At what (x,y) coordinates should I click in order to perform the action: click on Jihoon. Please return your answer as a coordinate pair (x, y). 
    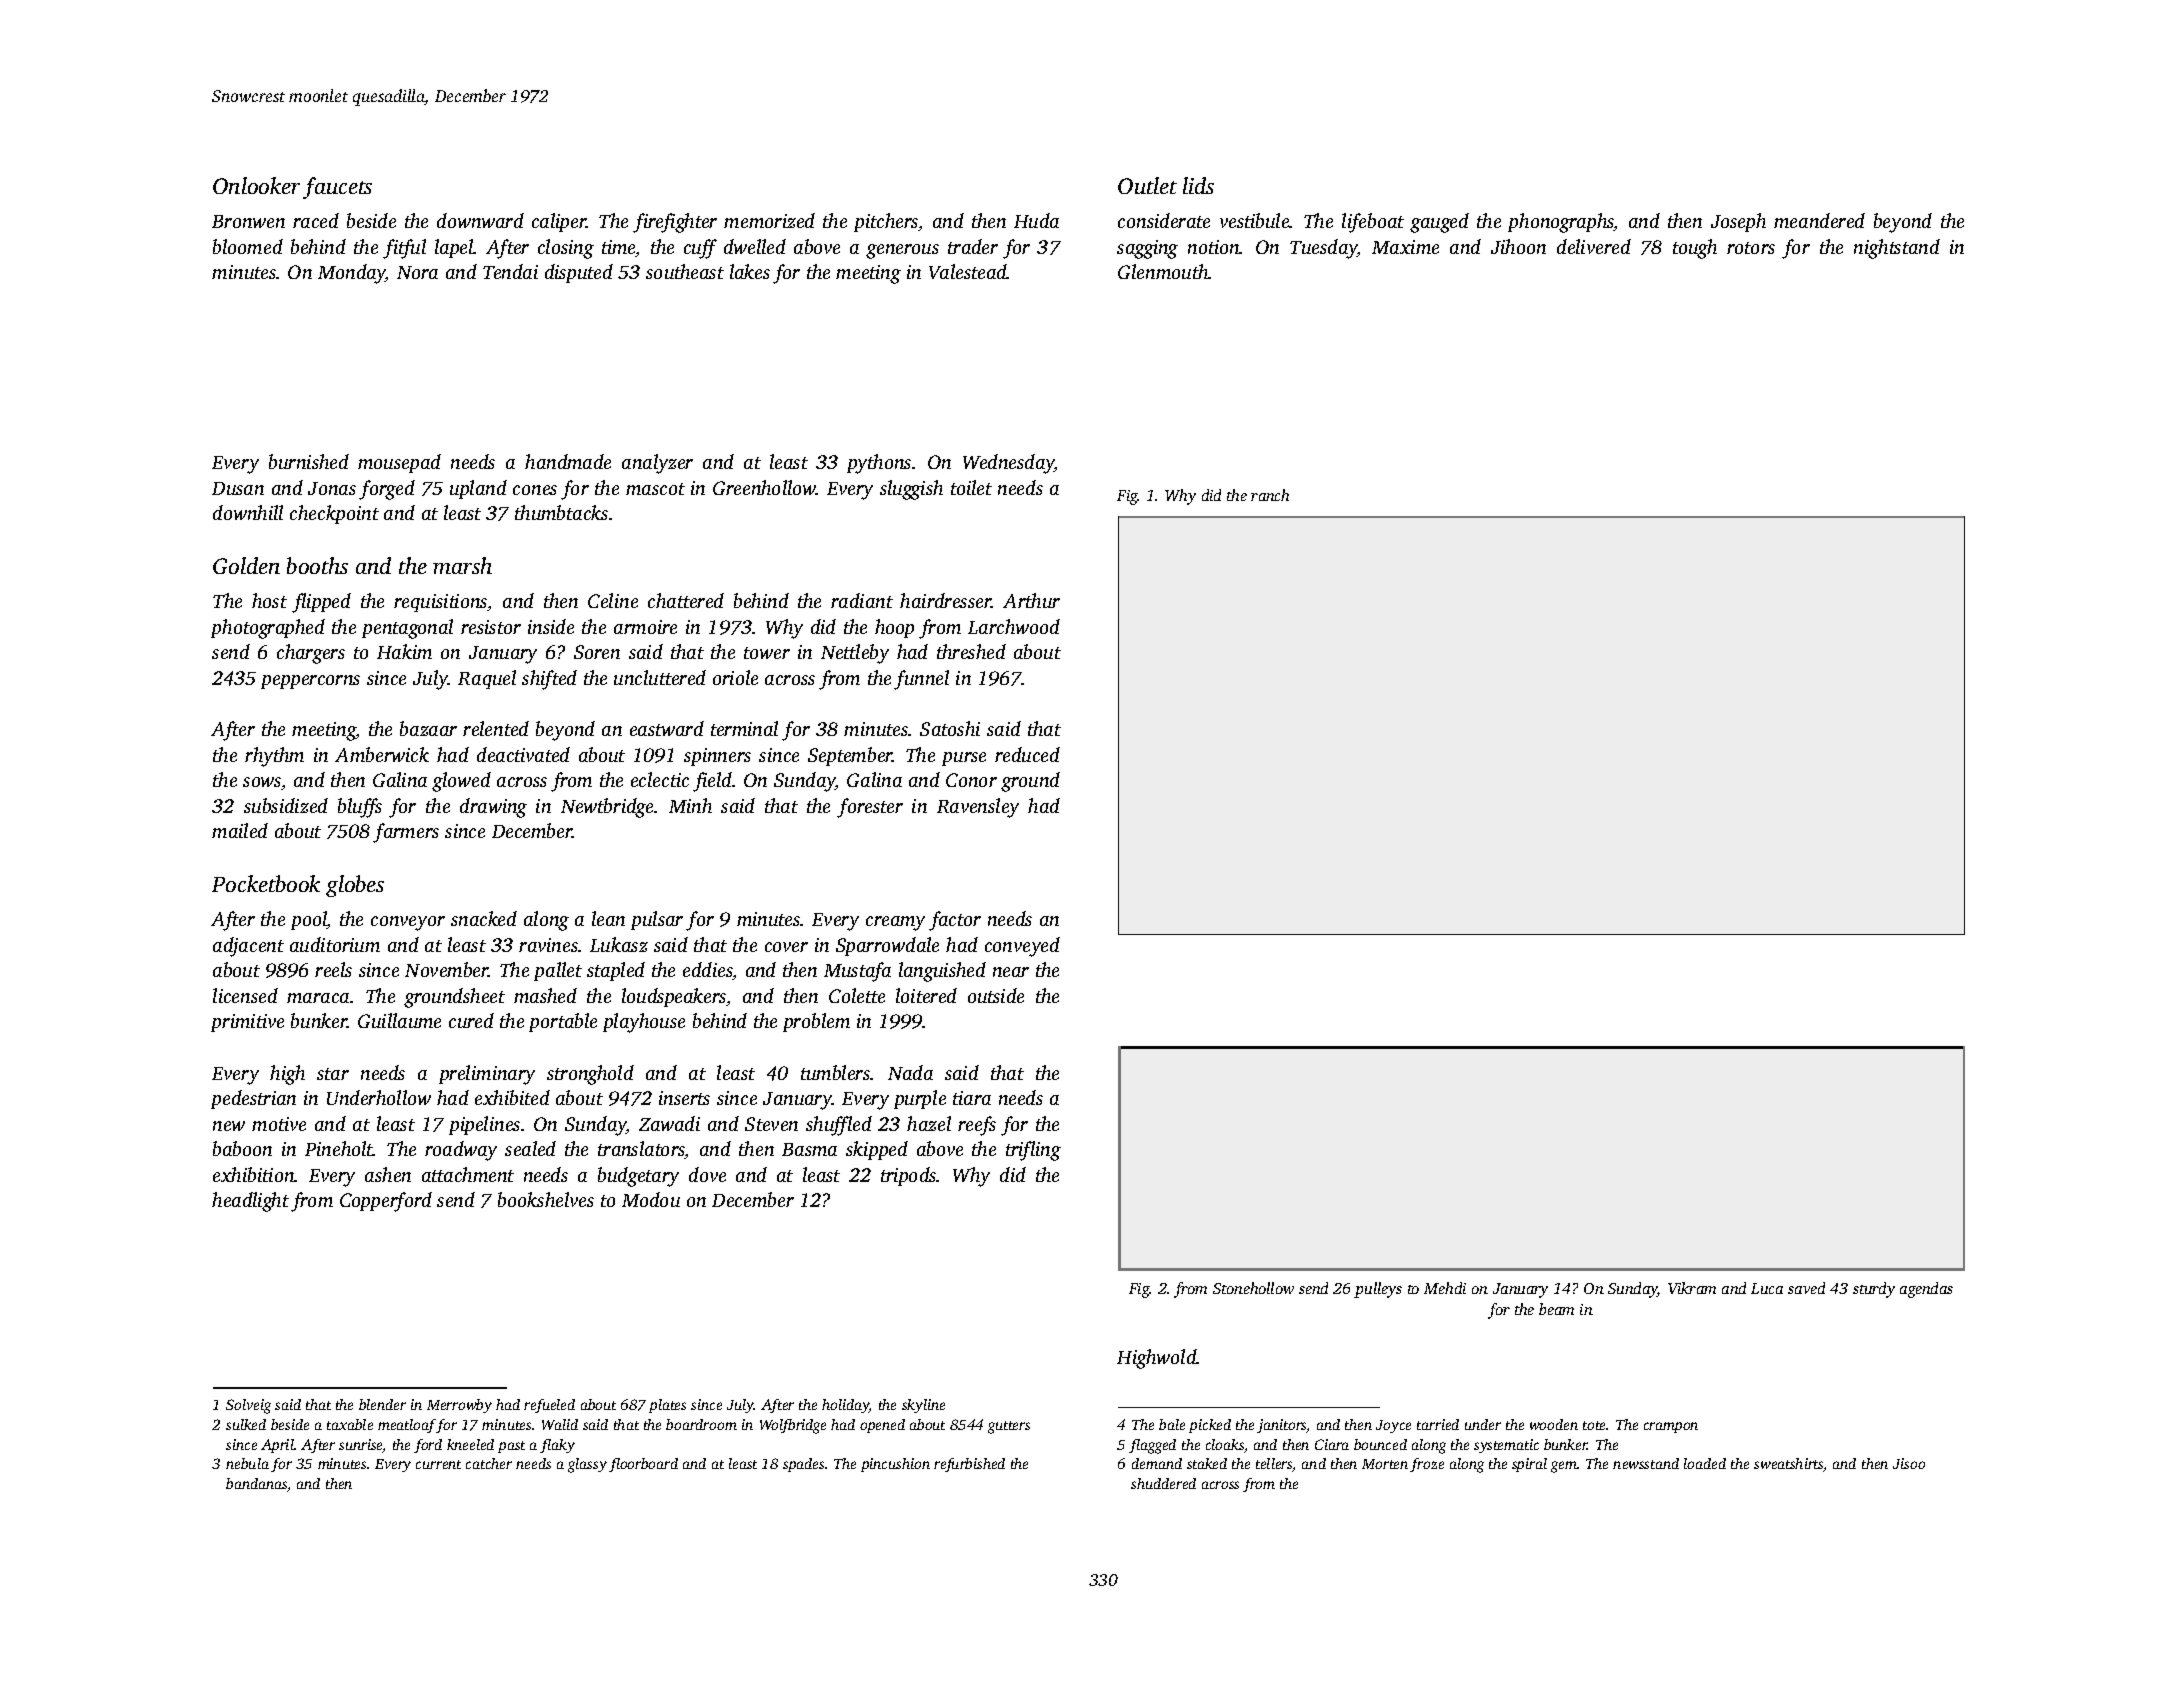
    Looking at the image, I should click on (1518, 246).
